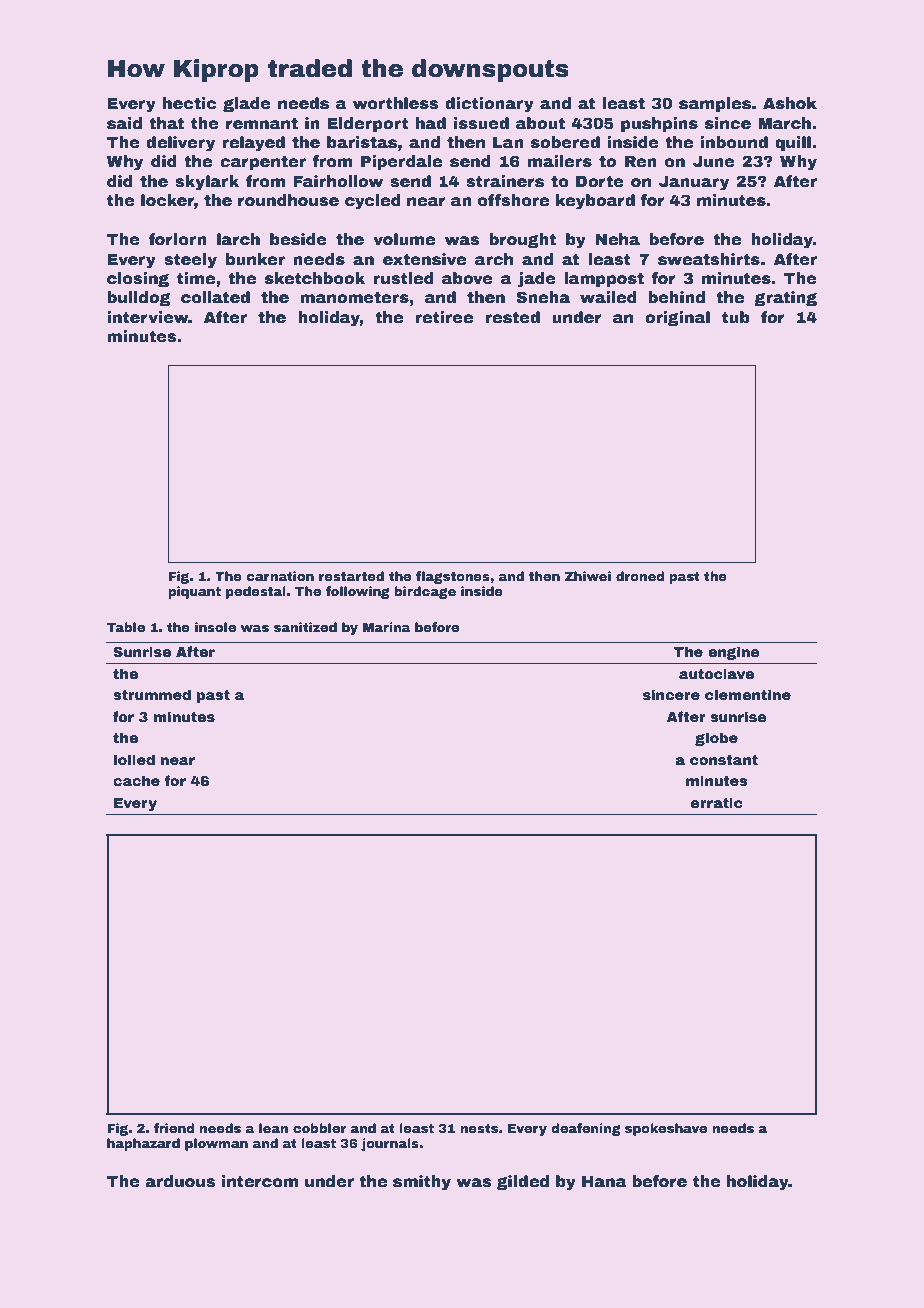 The image size is (924, 1308). Describe the element at coordinates (736, 317) in the screenshot. I see `tub` at that location.
